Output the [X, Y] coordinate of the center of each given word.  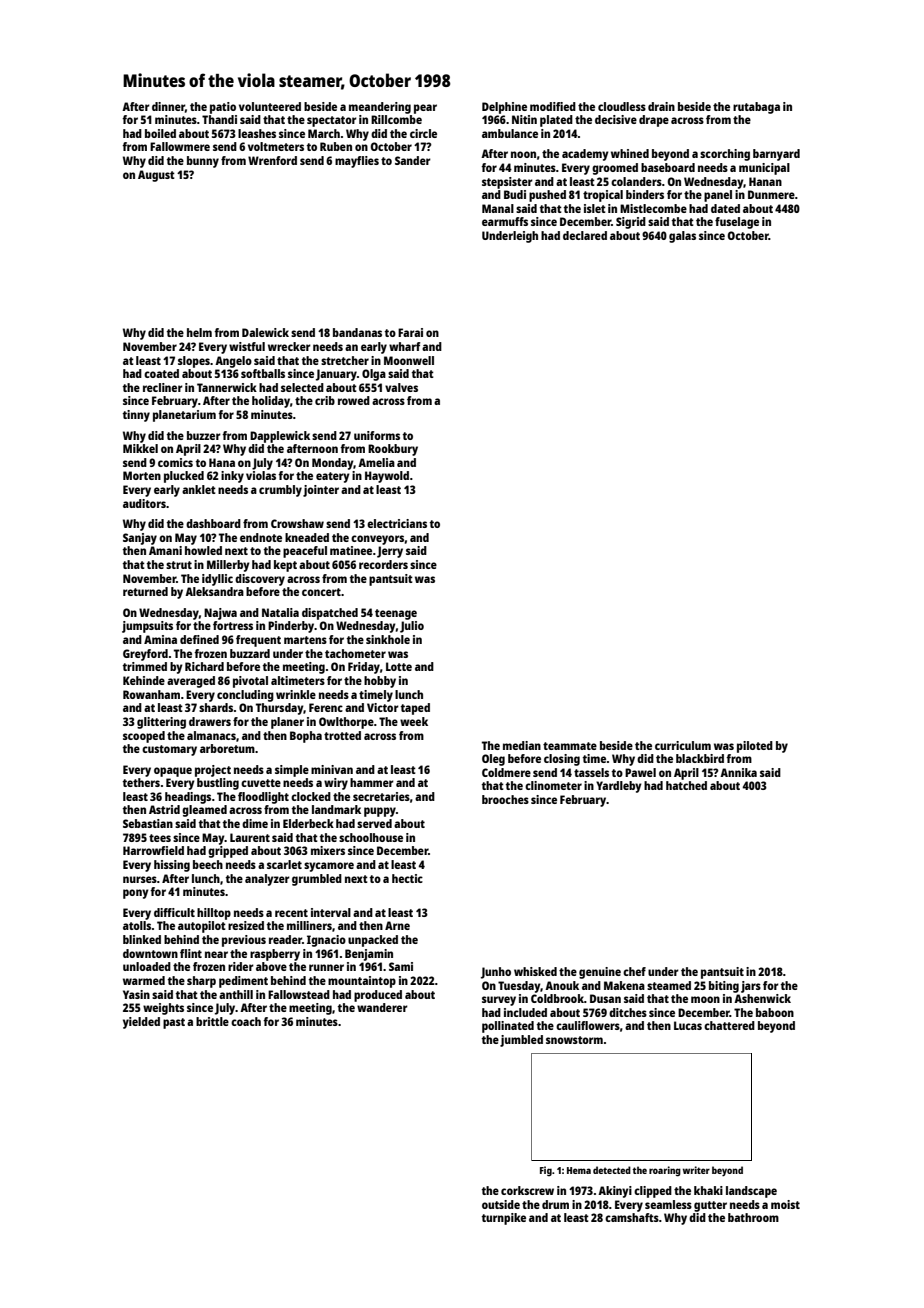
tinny [136, 416]
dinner [168, 106]
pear [425, 109]
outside [501, 1204]
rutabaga [756, 108]
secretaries [381, 796]
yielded [141, 1023]
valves [401, 387]
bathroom [753, 1217]
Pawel [640, 772]
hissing [172, 866]
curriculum [683, 745]
